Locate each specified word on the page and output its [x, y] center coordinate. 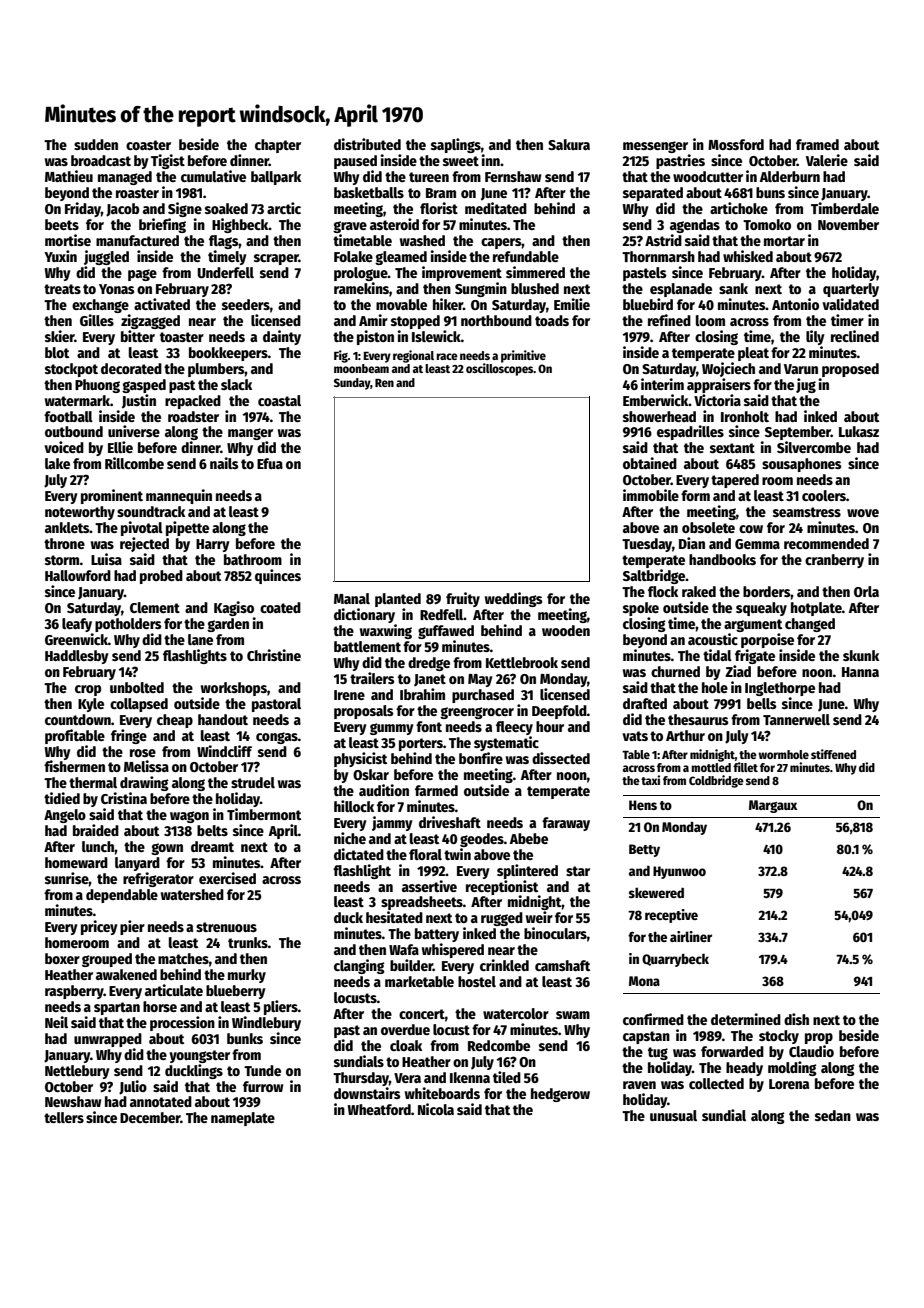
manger [250, 434]
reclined [855, 336]
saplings [456, 145]
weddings [514, 599]
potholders [128, 625]
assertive [429, 886]
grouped [107, 960]
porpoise [767, 640]
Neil [56, 1022]
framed [817, 144]
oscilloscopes [500, 369]
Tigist [168, 161]
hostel [477, 981]
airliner [691, 936]
